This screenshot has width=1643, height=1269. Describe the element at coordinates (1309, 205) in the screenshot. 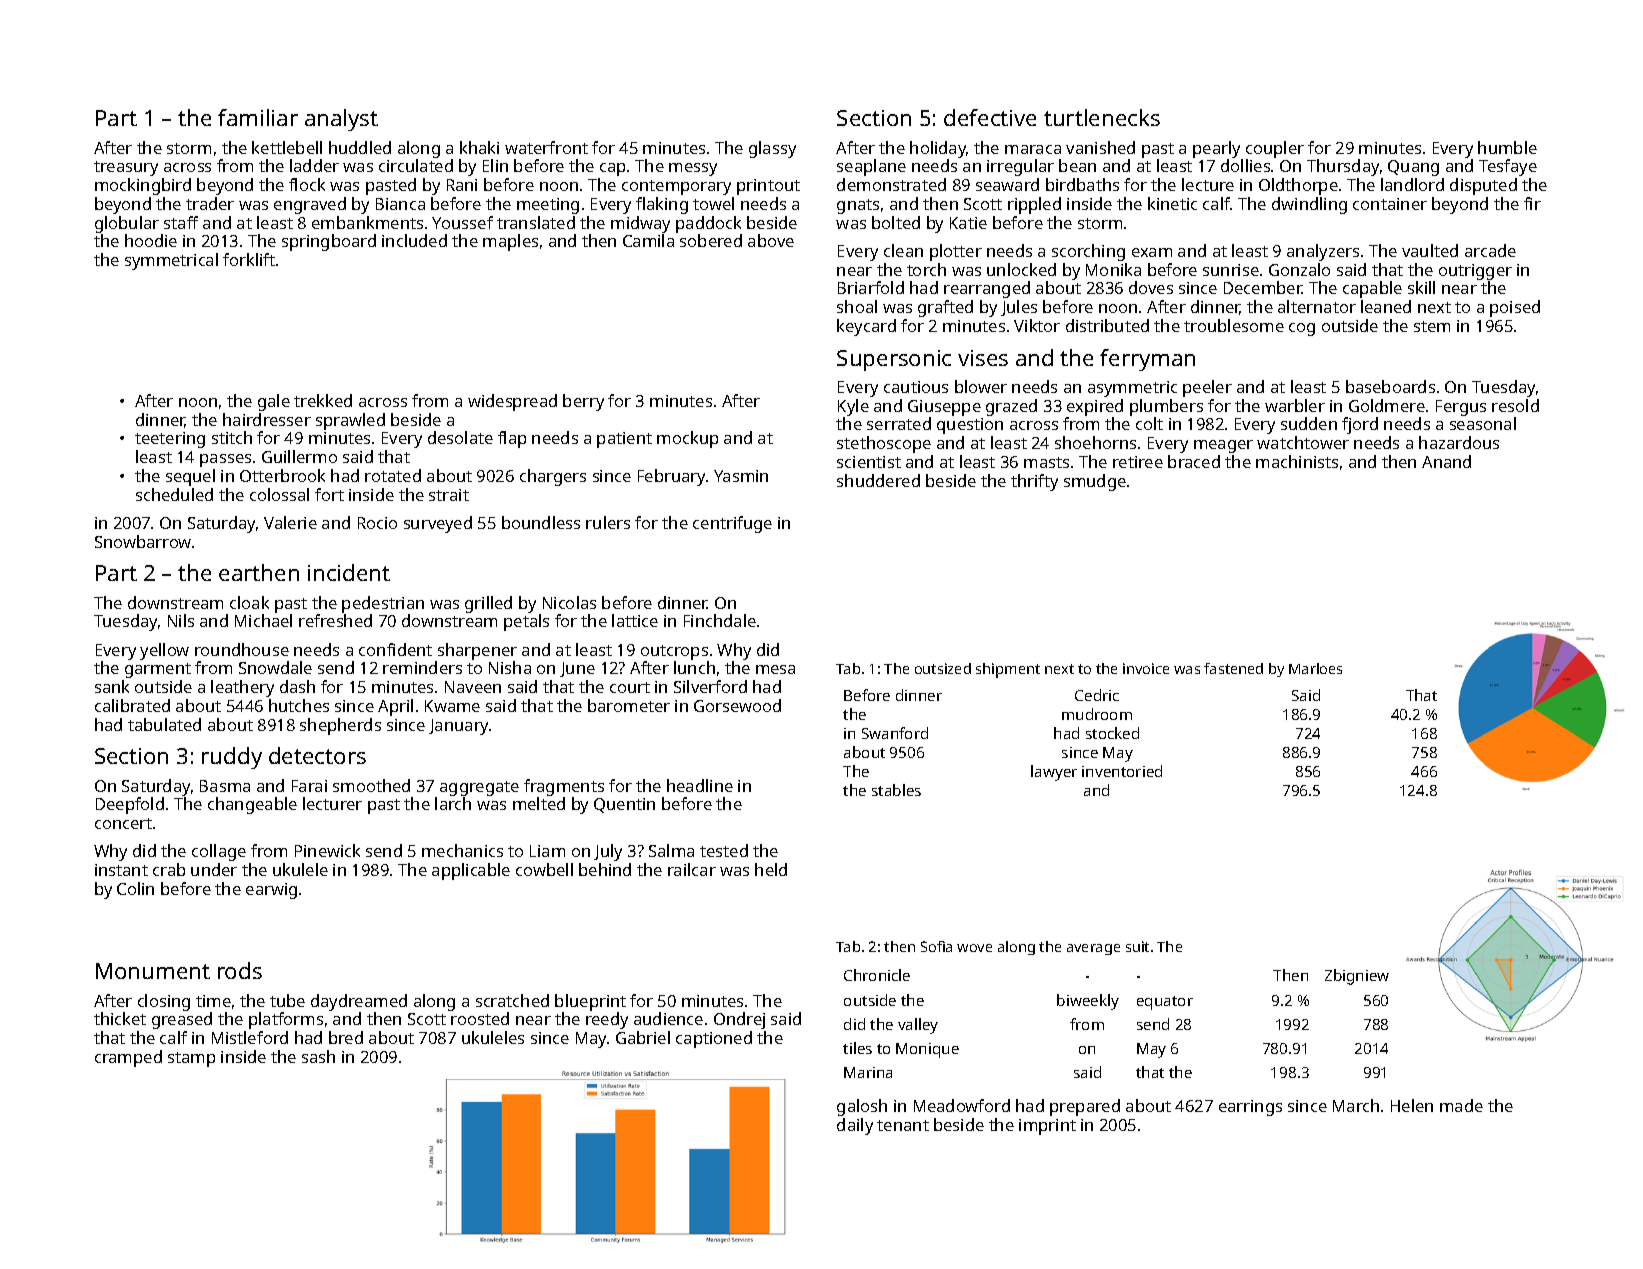

I see `dwindling` at that location.
